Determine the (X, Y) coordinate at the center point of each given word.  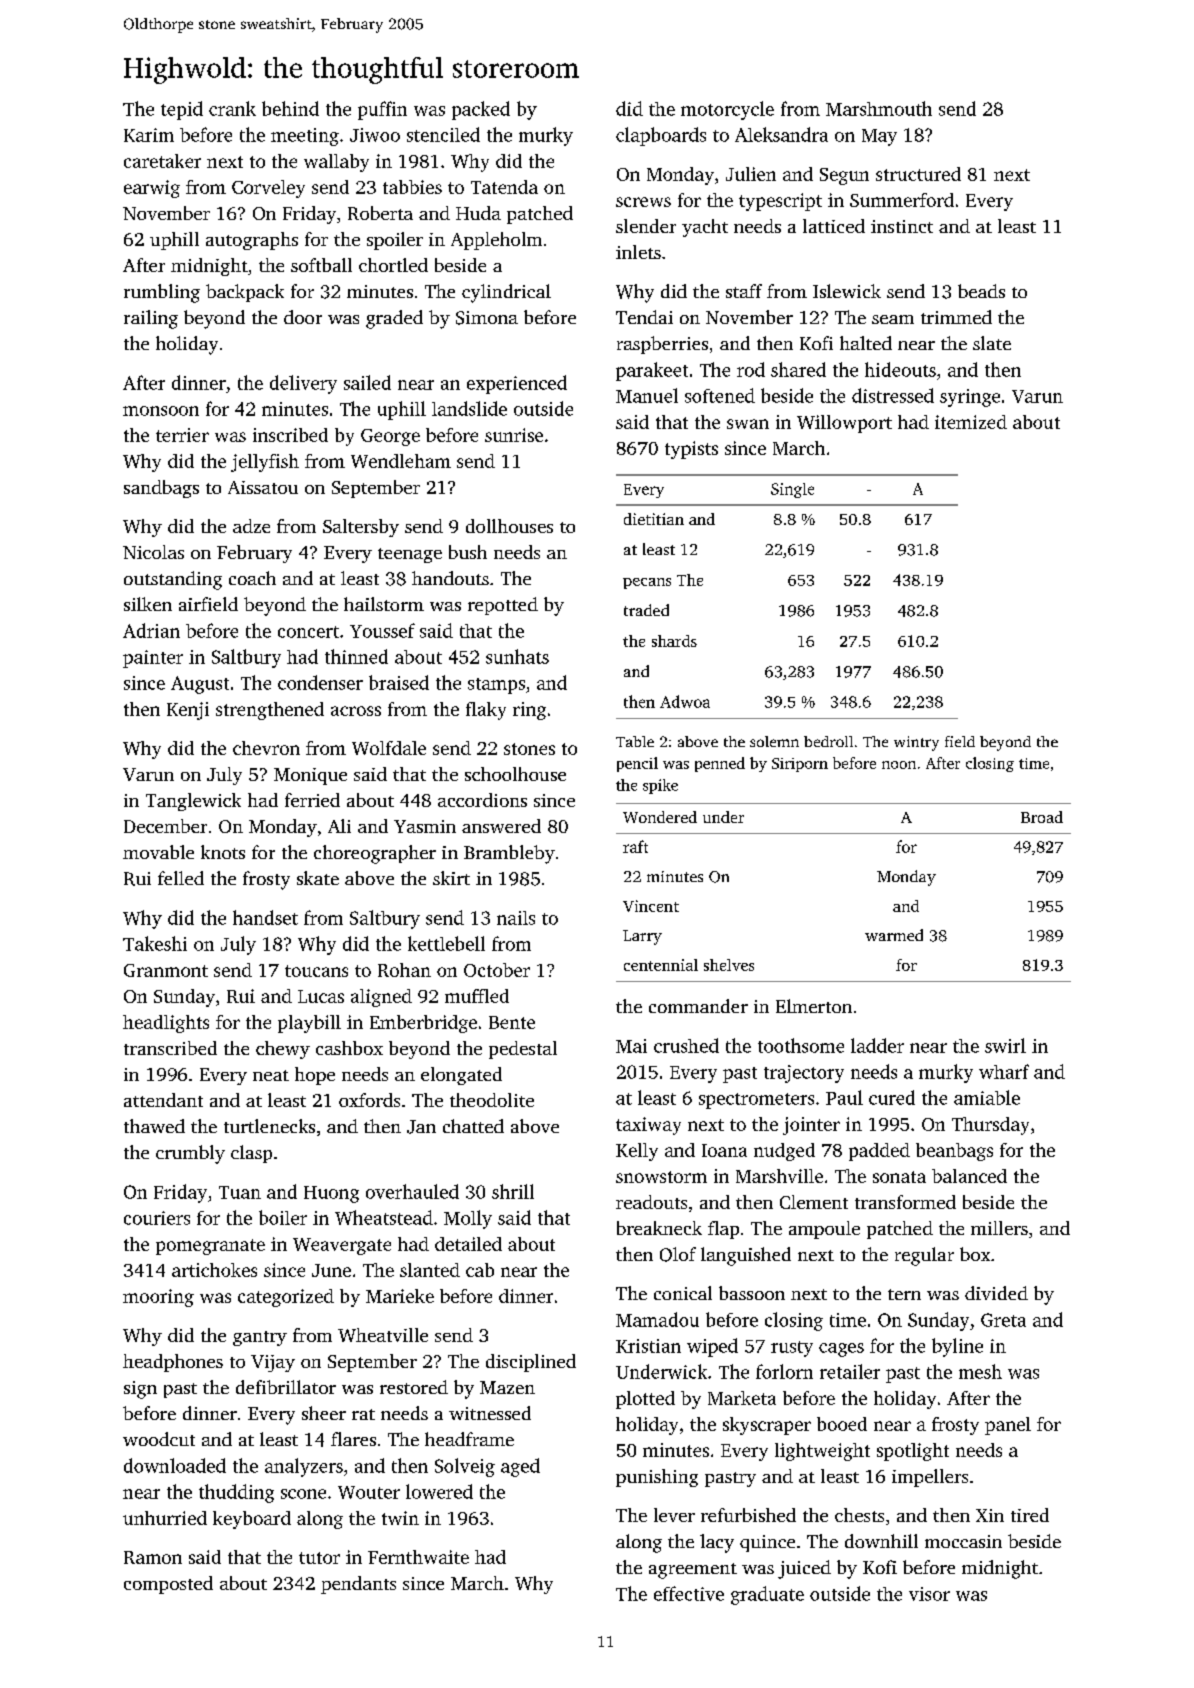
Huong (331, 1194)
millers (999, 1228)
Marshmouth (879, 108)
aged (520, 1467)
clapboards (661, 136)
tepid (182, 110)
